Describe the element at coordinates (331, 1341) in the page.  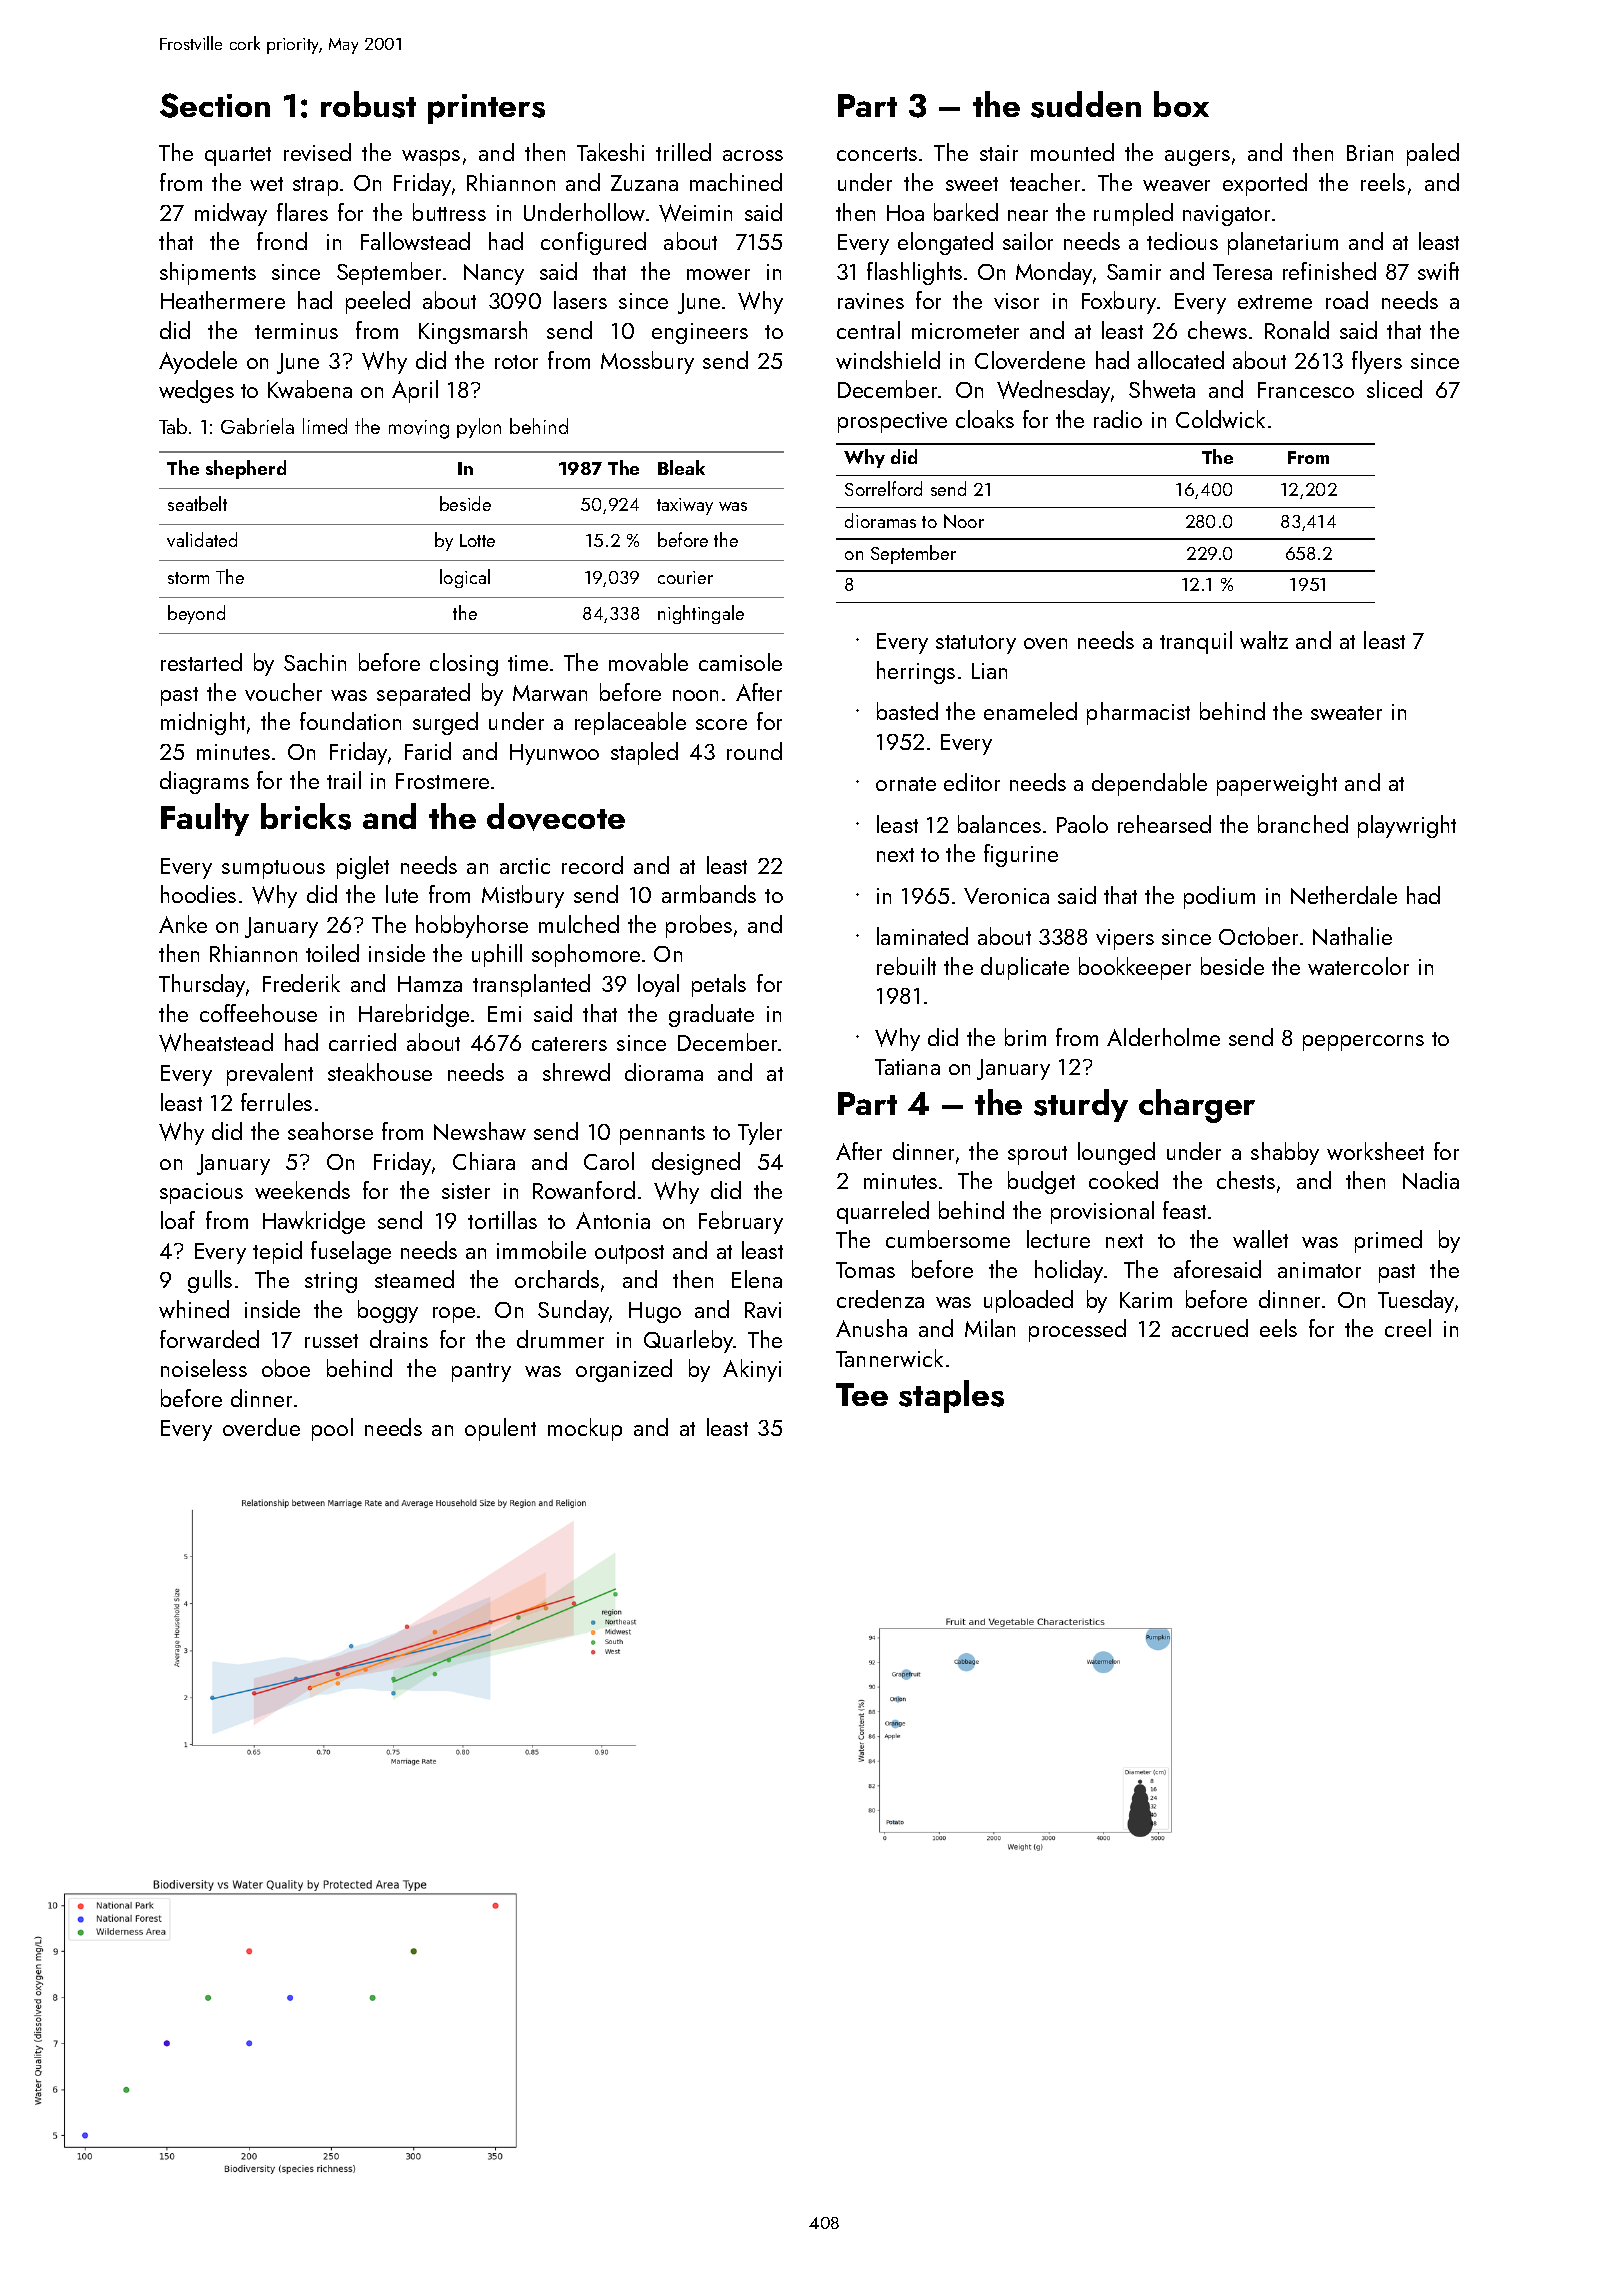
I see `russet` at that location.
